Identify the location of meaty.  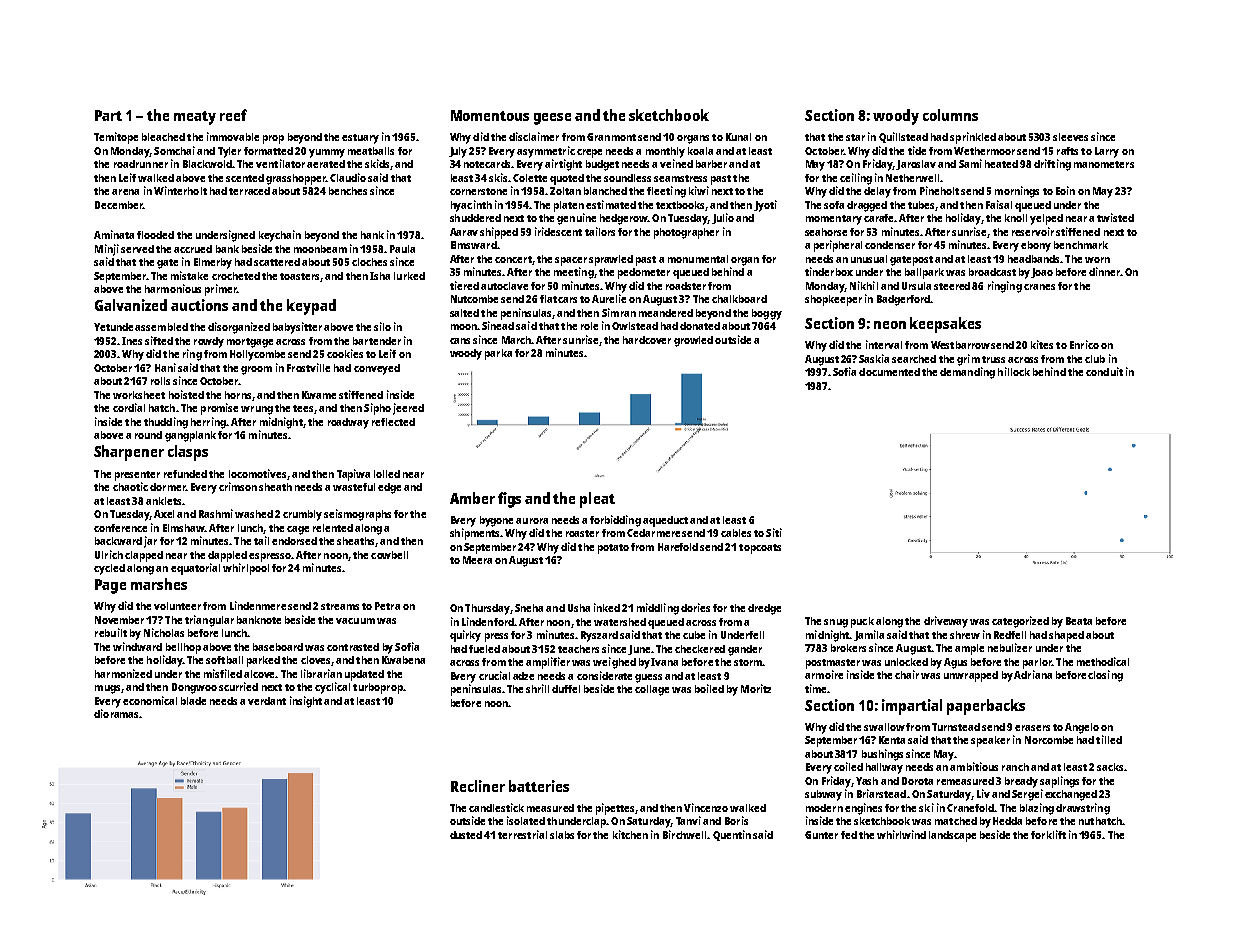
(195, 118).
